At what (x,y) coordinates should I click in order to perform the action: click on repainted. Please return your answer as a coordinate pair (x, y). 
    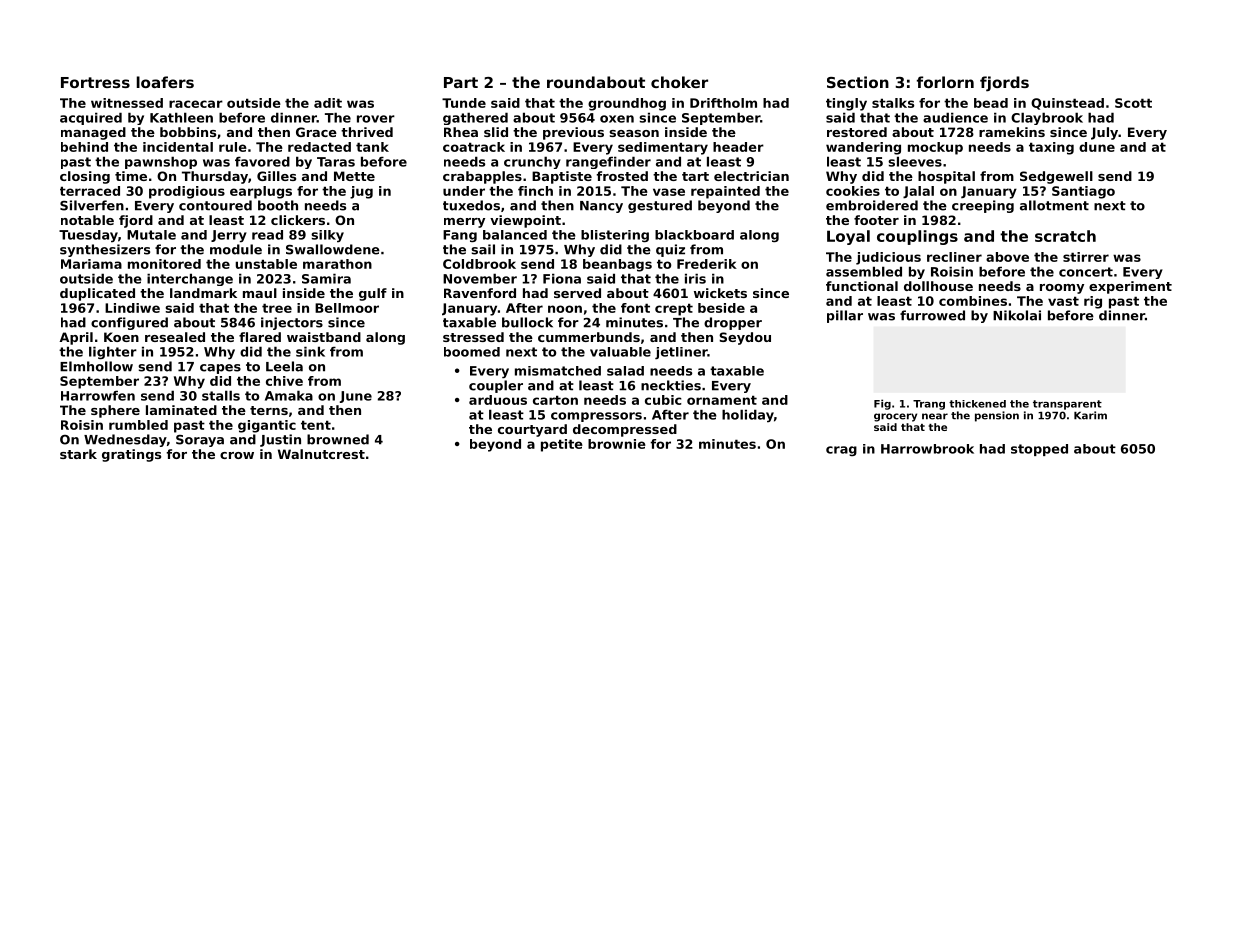
    Looking at the image, I should click on (725, 192).
